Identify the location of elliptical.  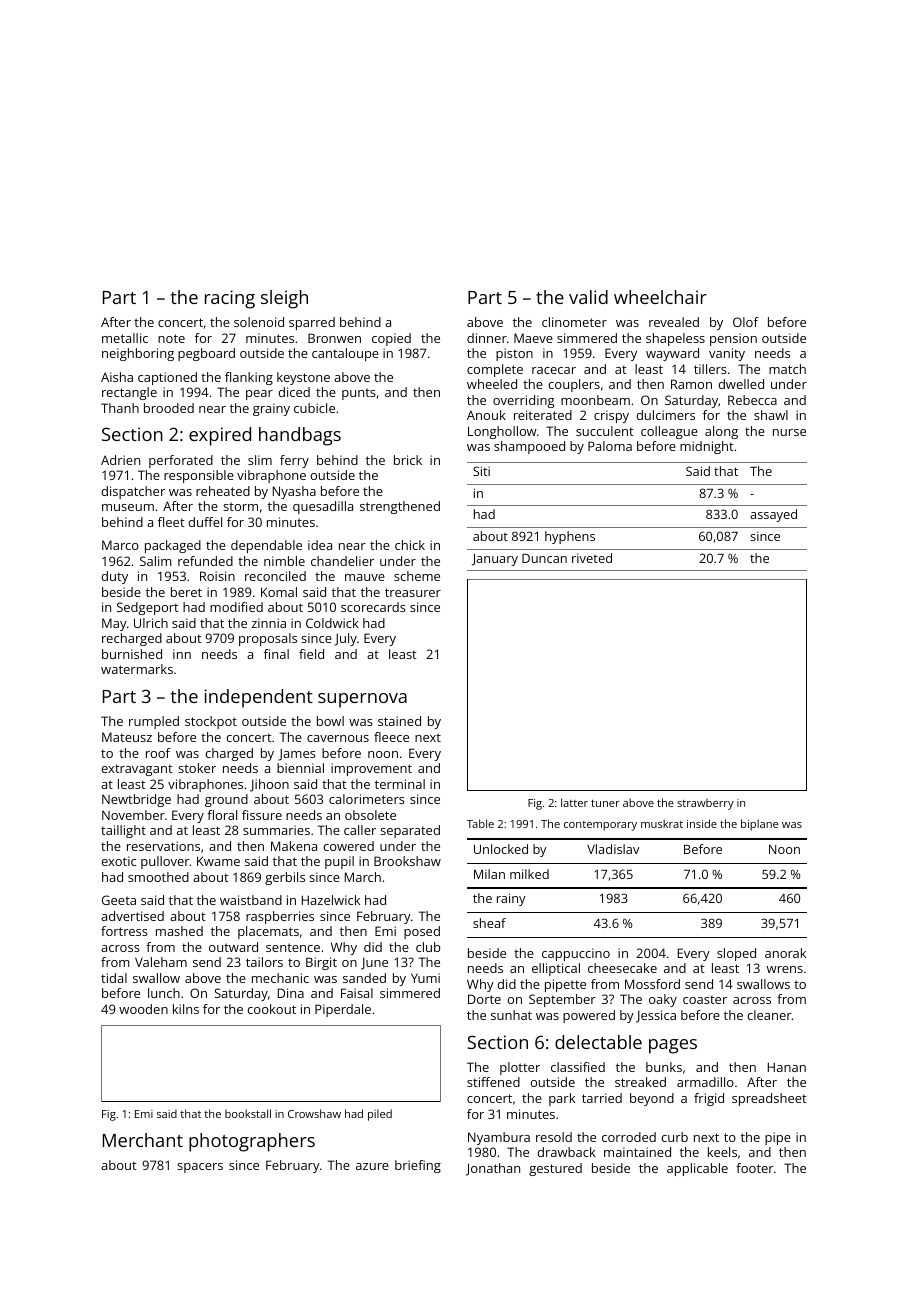
(556, 969).
